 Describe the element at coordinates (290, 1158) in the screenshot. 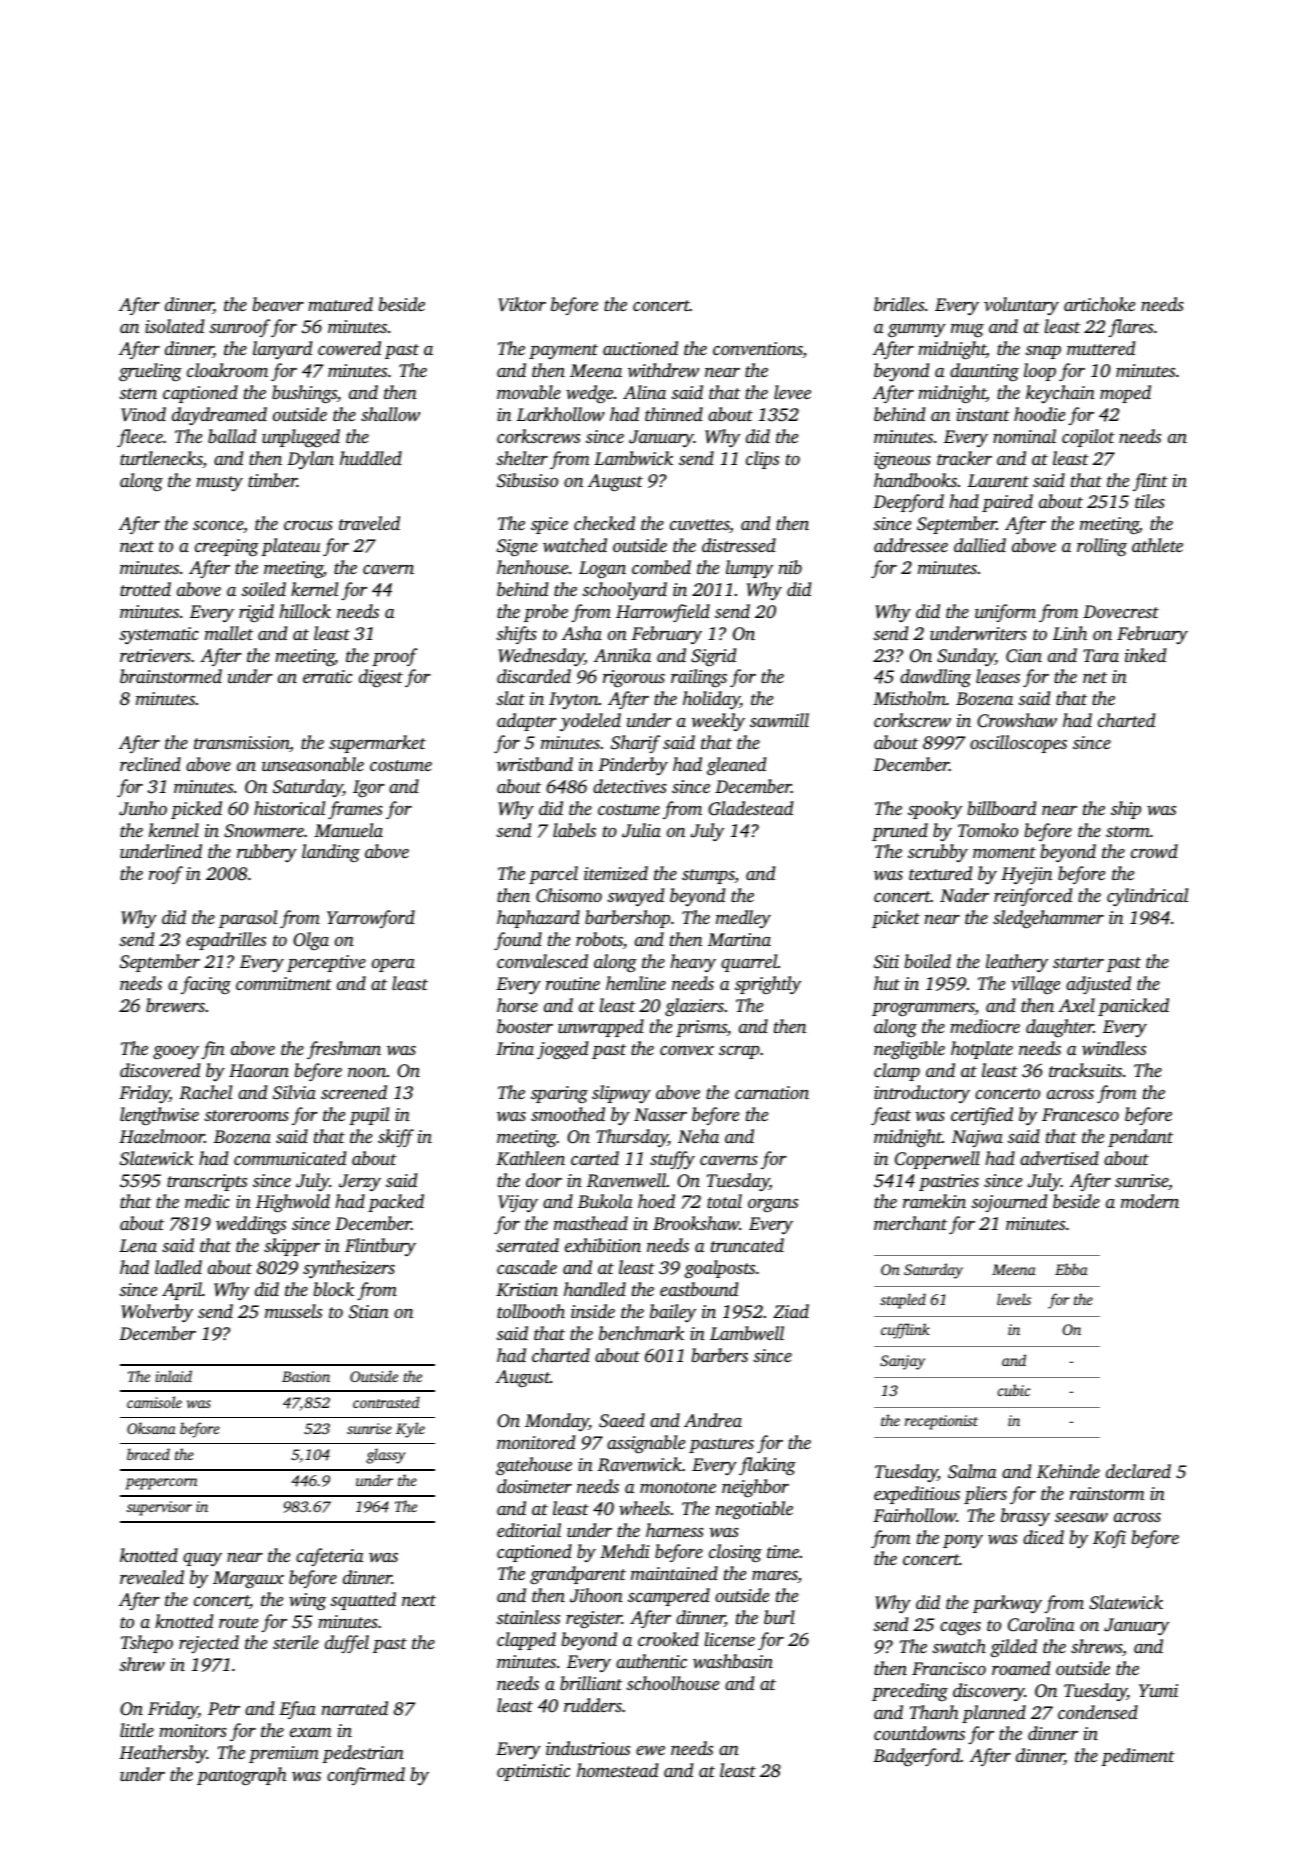

I see `communicated` at that location.
